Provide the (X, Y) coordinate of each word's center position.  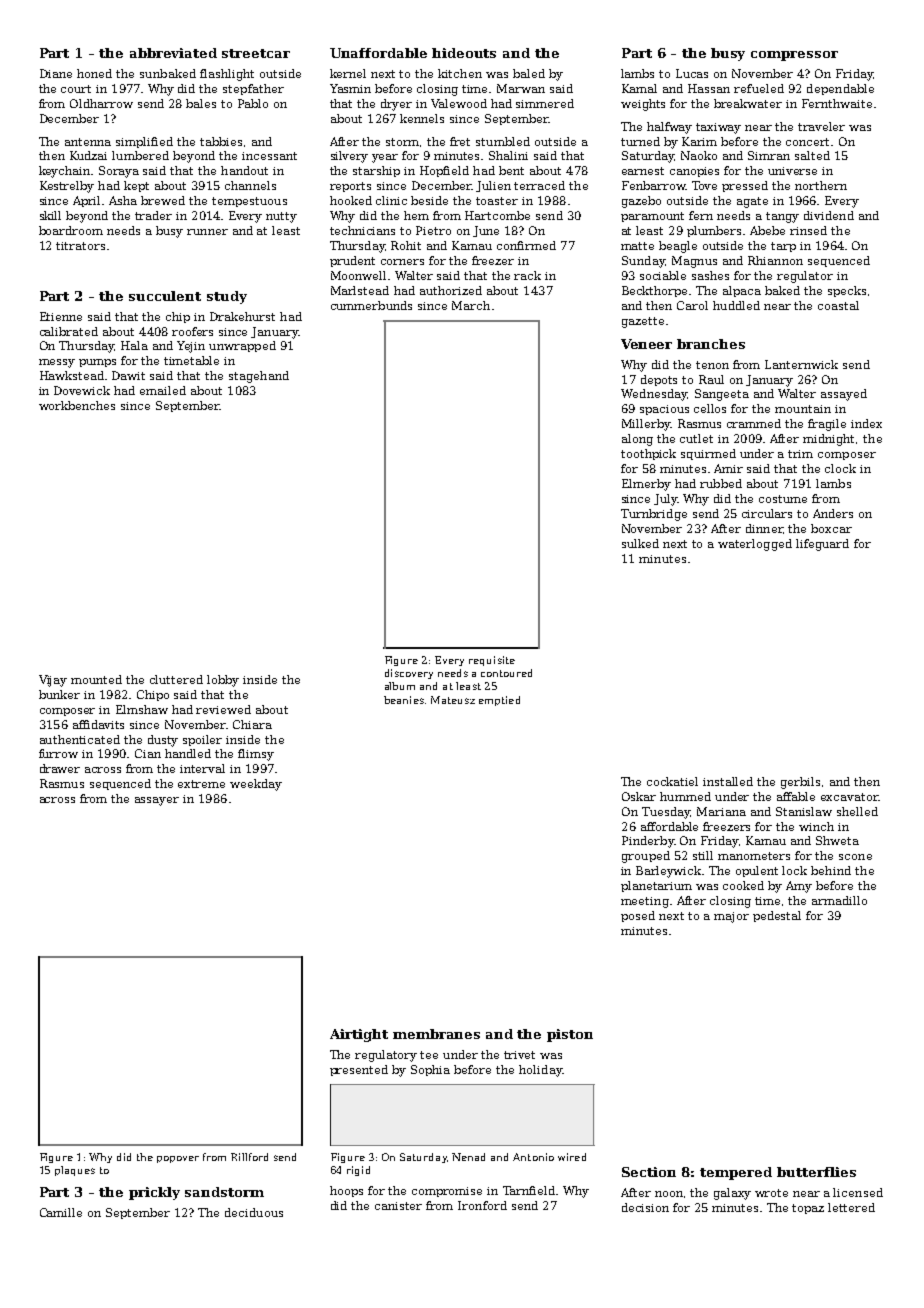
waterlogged (755, 545)
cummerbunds (371, 305)
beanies (404, 700)
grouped (646, 857)
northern (821, 185)
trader (153, 215)
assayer (157, 801)
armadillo (839, 900)
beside (429, 200)
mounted (96, 679)
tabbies (221, 141)
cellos (710, 408)
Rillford (249, 1157)
